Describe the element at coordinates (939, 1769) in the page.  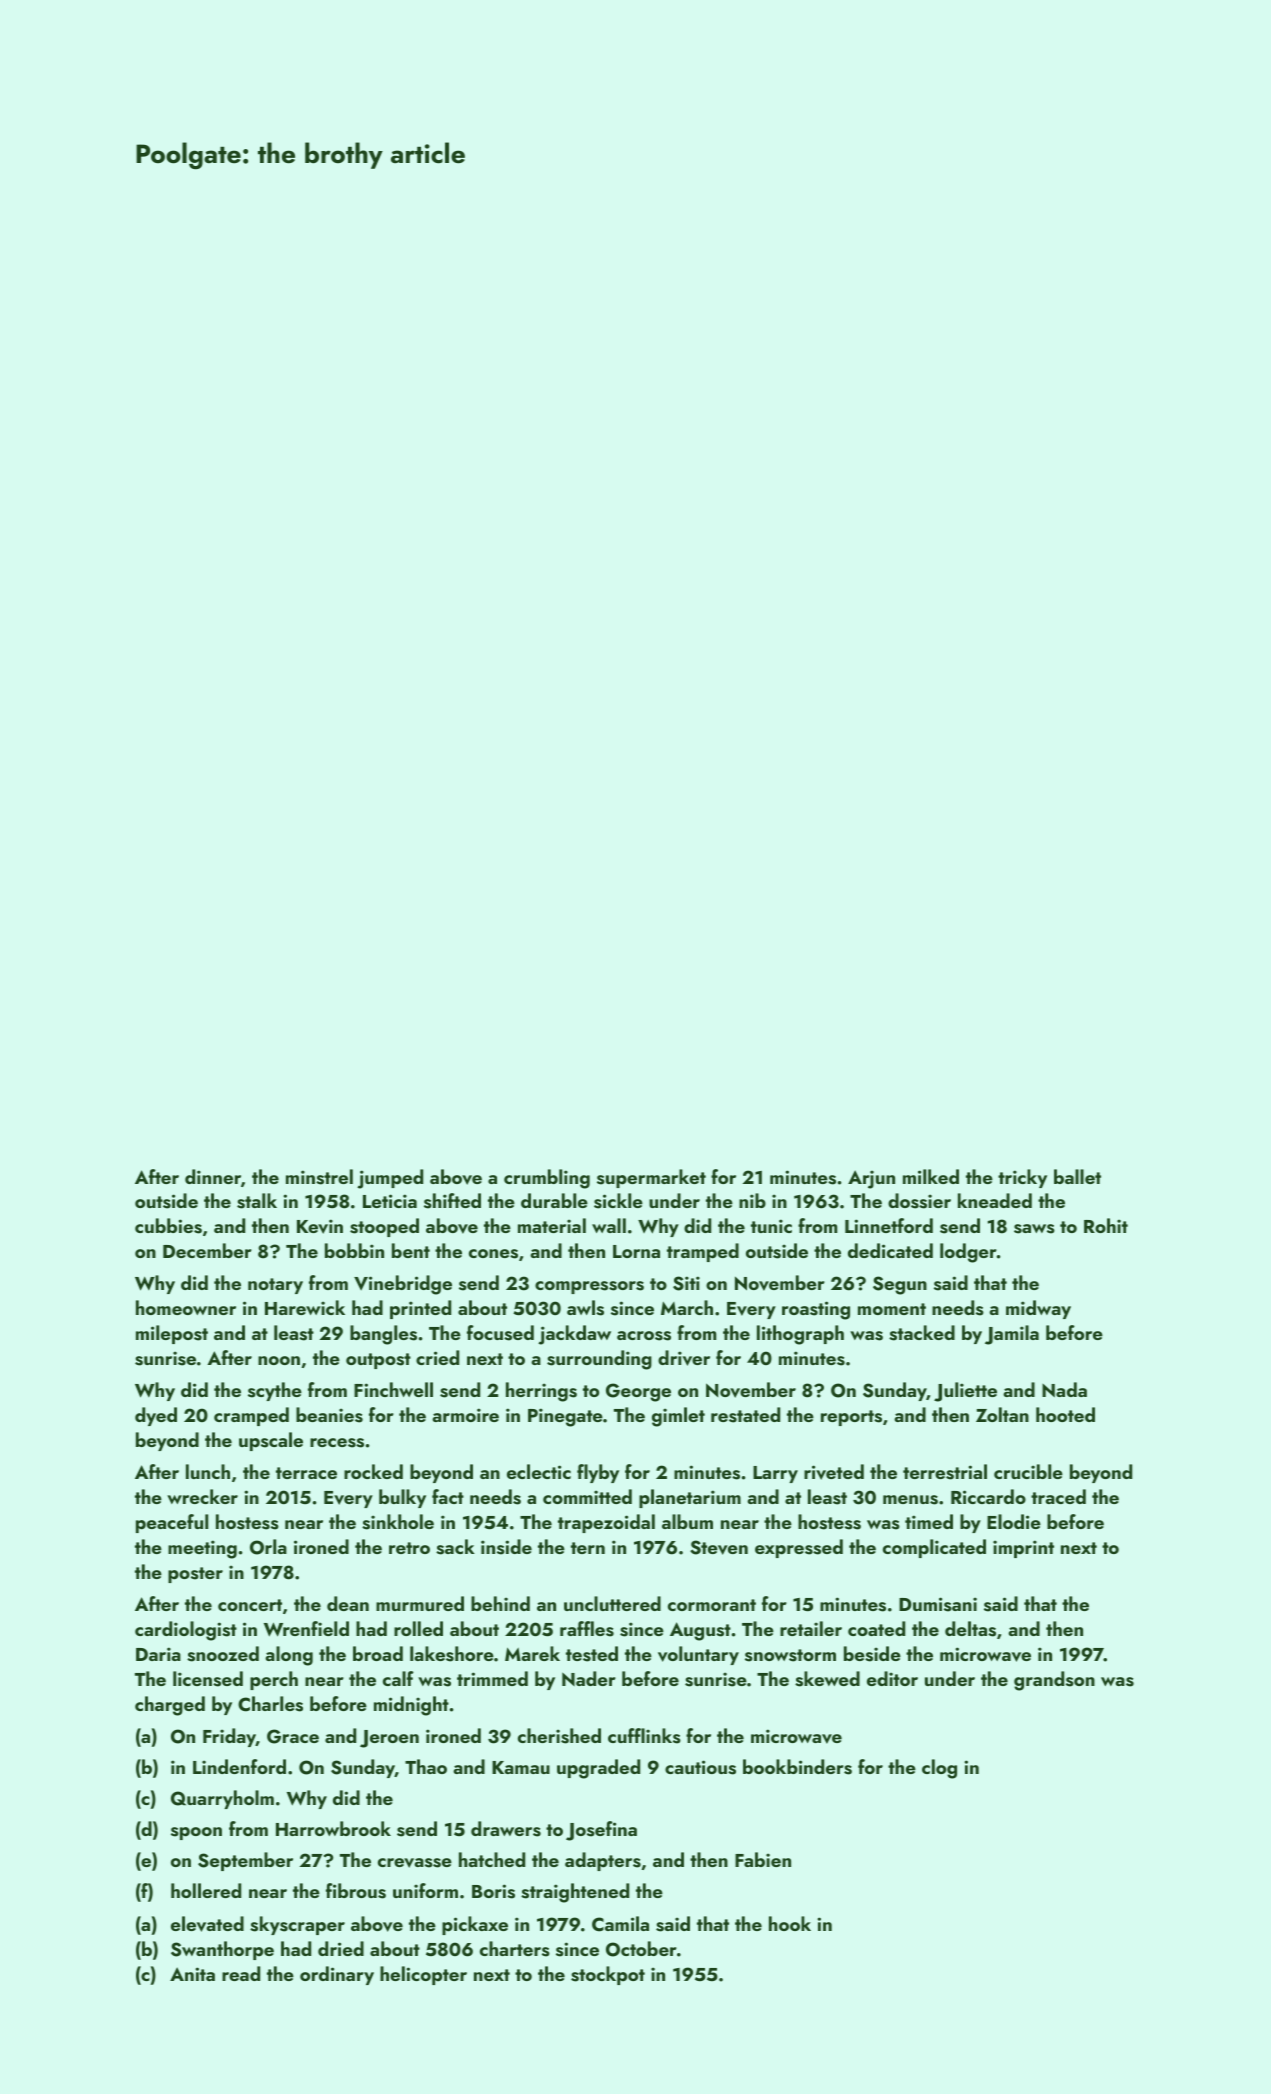
I see `clog` at that location.
